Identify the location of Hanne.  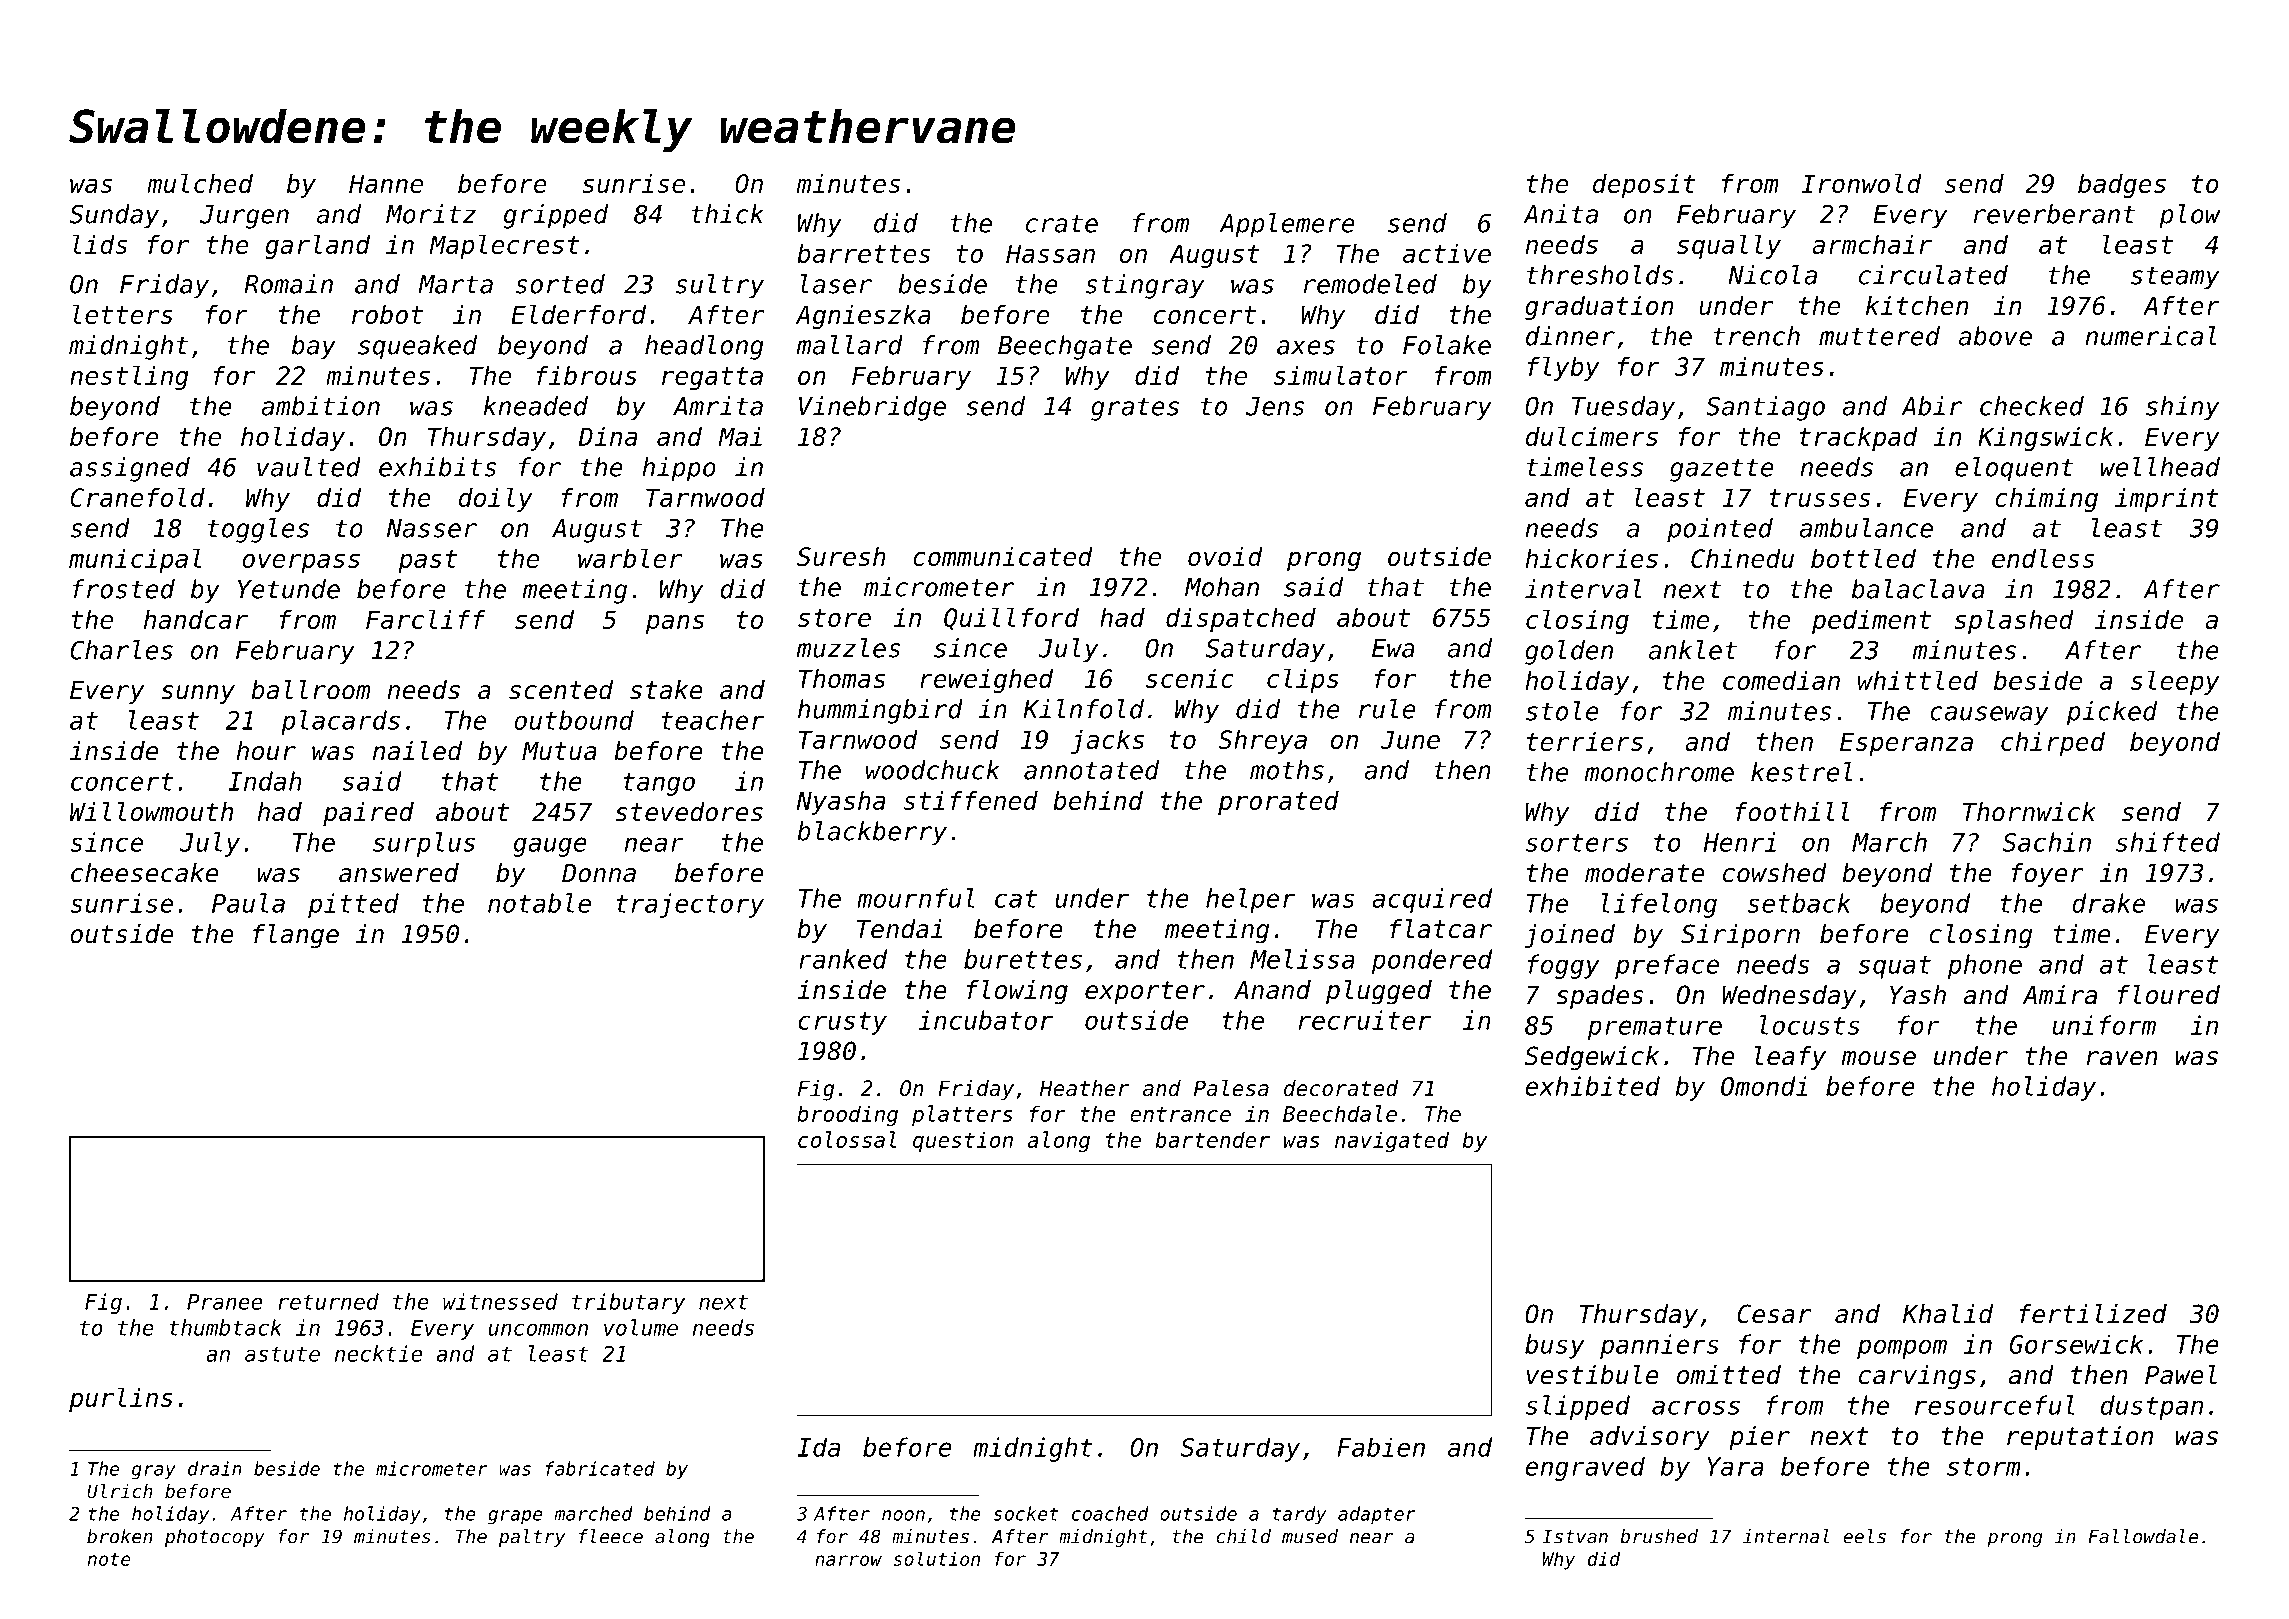
(386, 183).
